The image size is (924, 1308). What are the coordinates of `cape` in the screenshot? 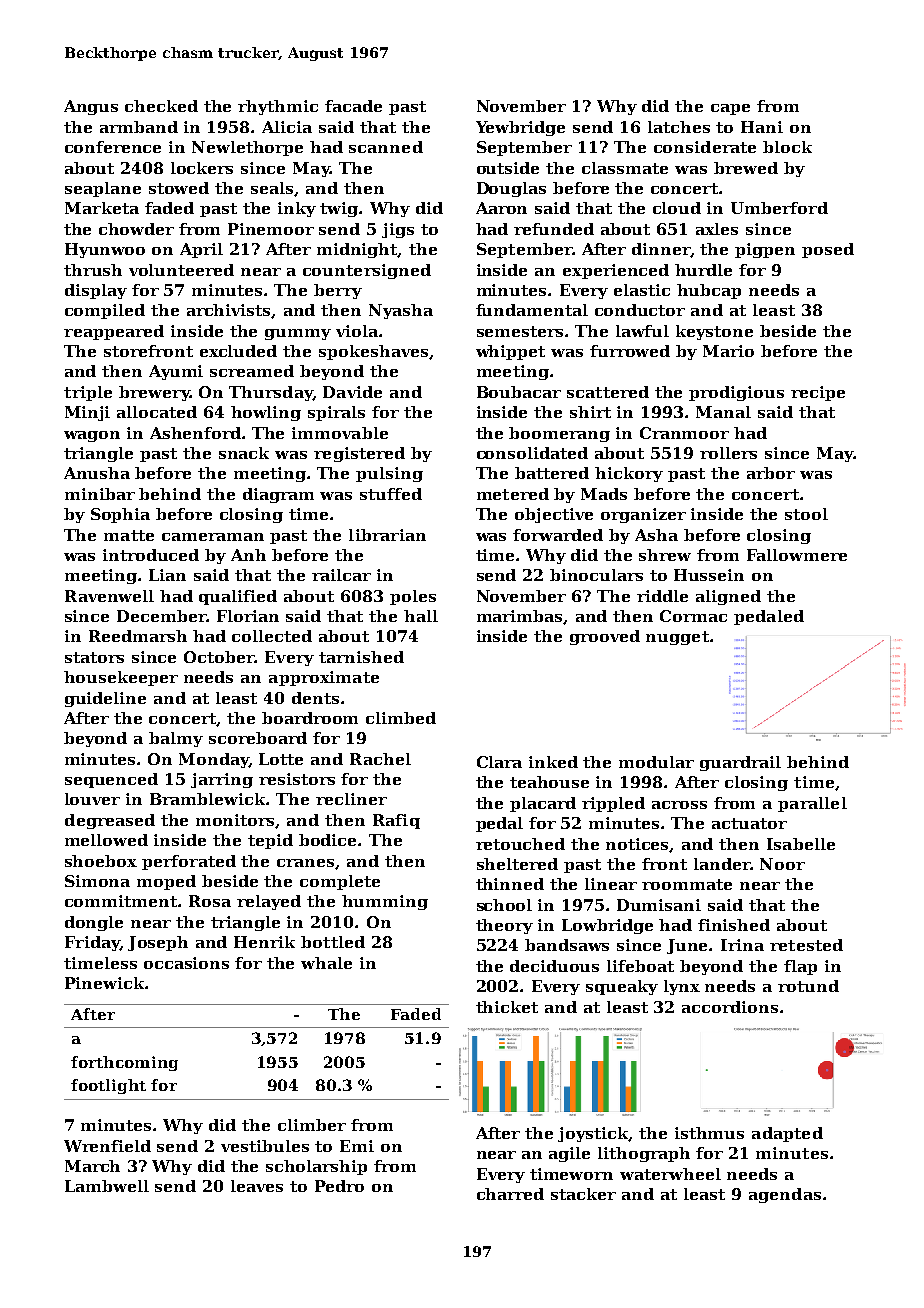 It's located at (730, 109).
